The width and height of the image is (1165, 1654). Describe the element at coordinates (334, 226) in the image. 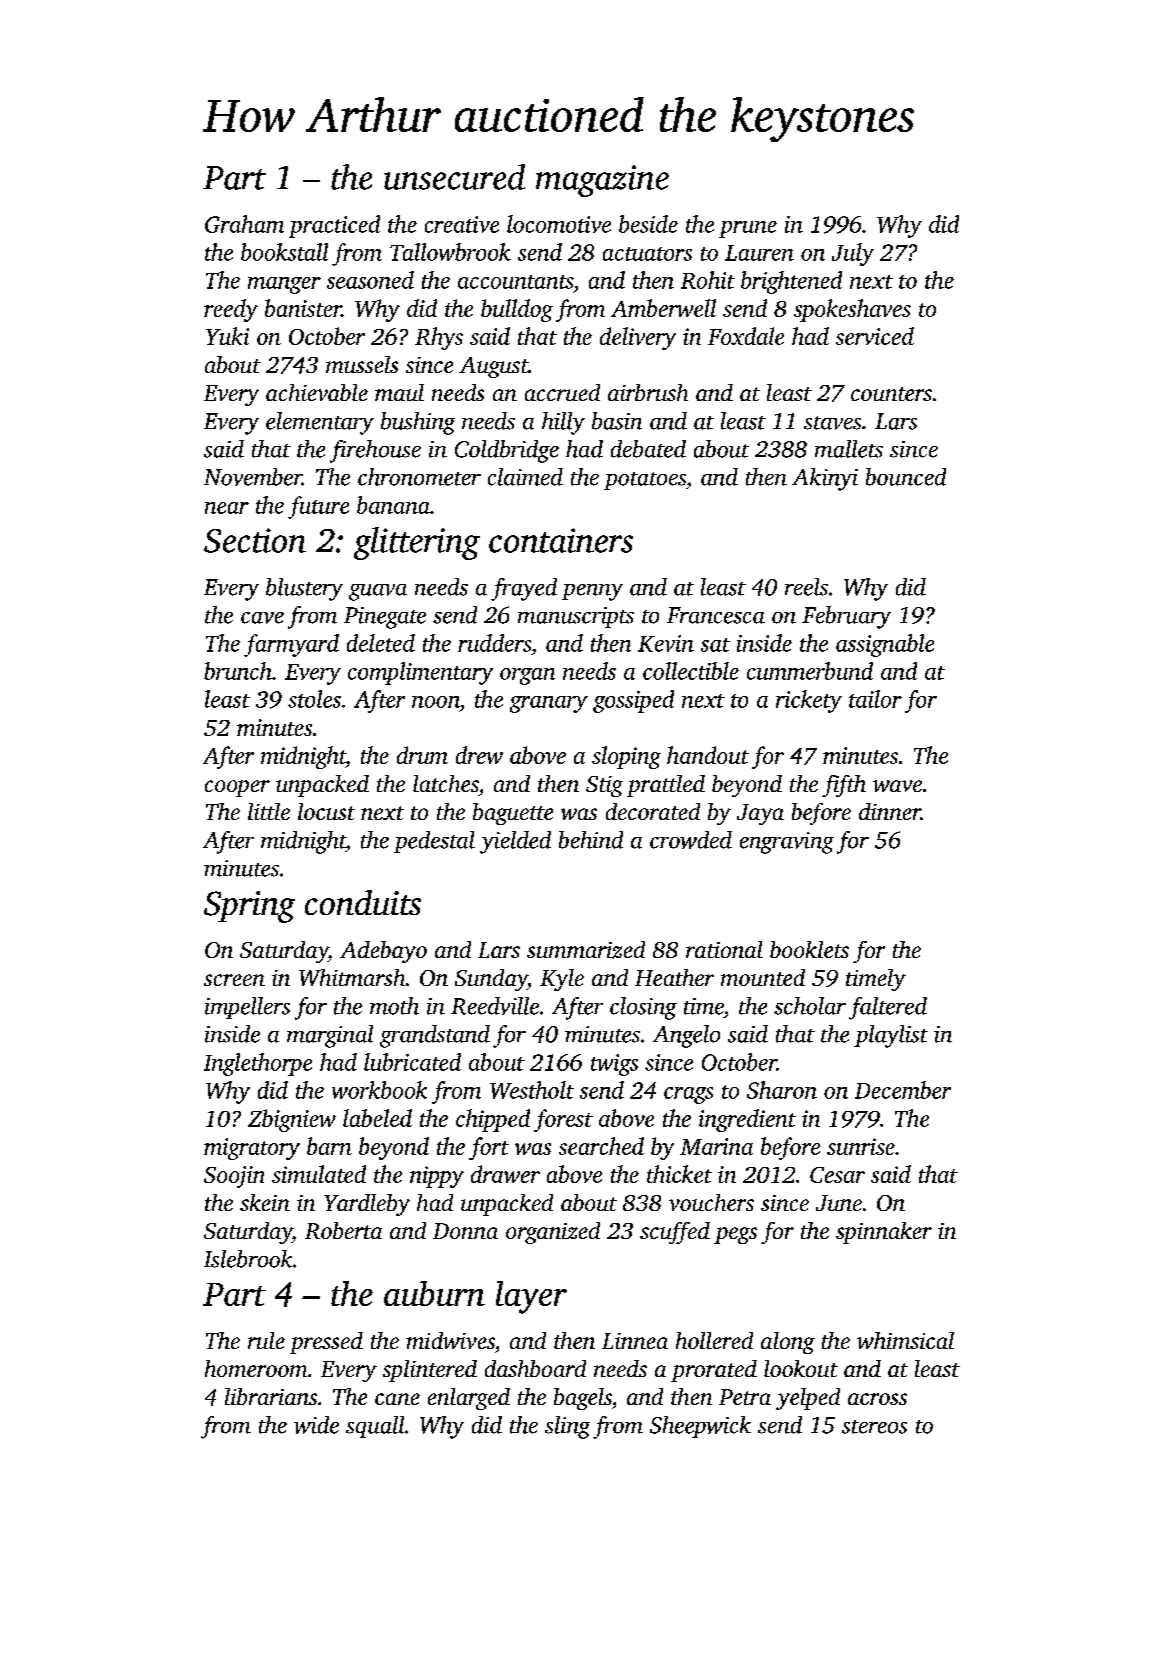

I see `practiced` at that location.
